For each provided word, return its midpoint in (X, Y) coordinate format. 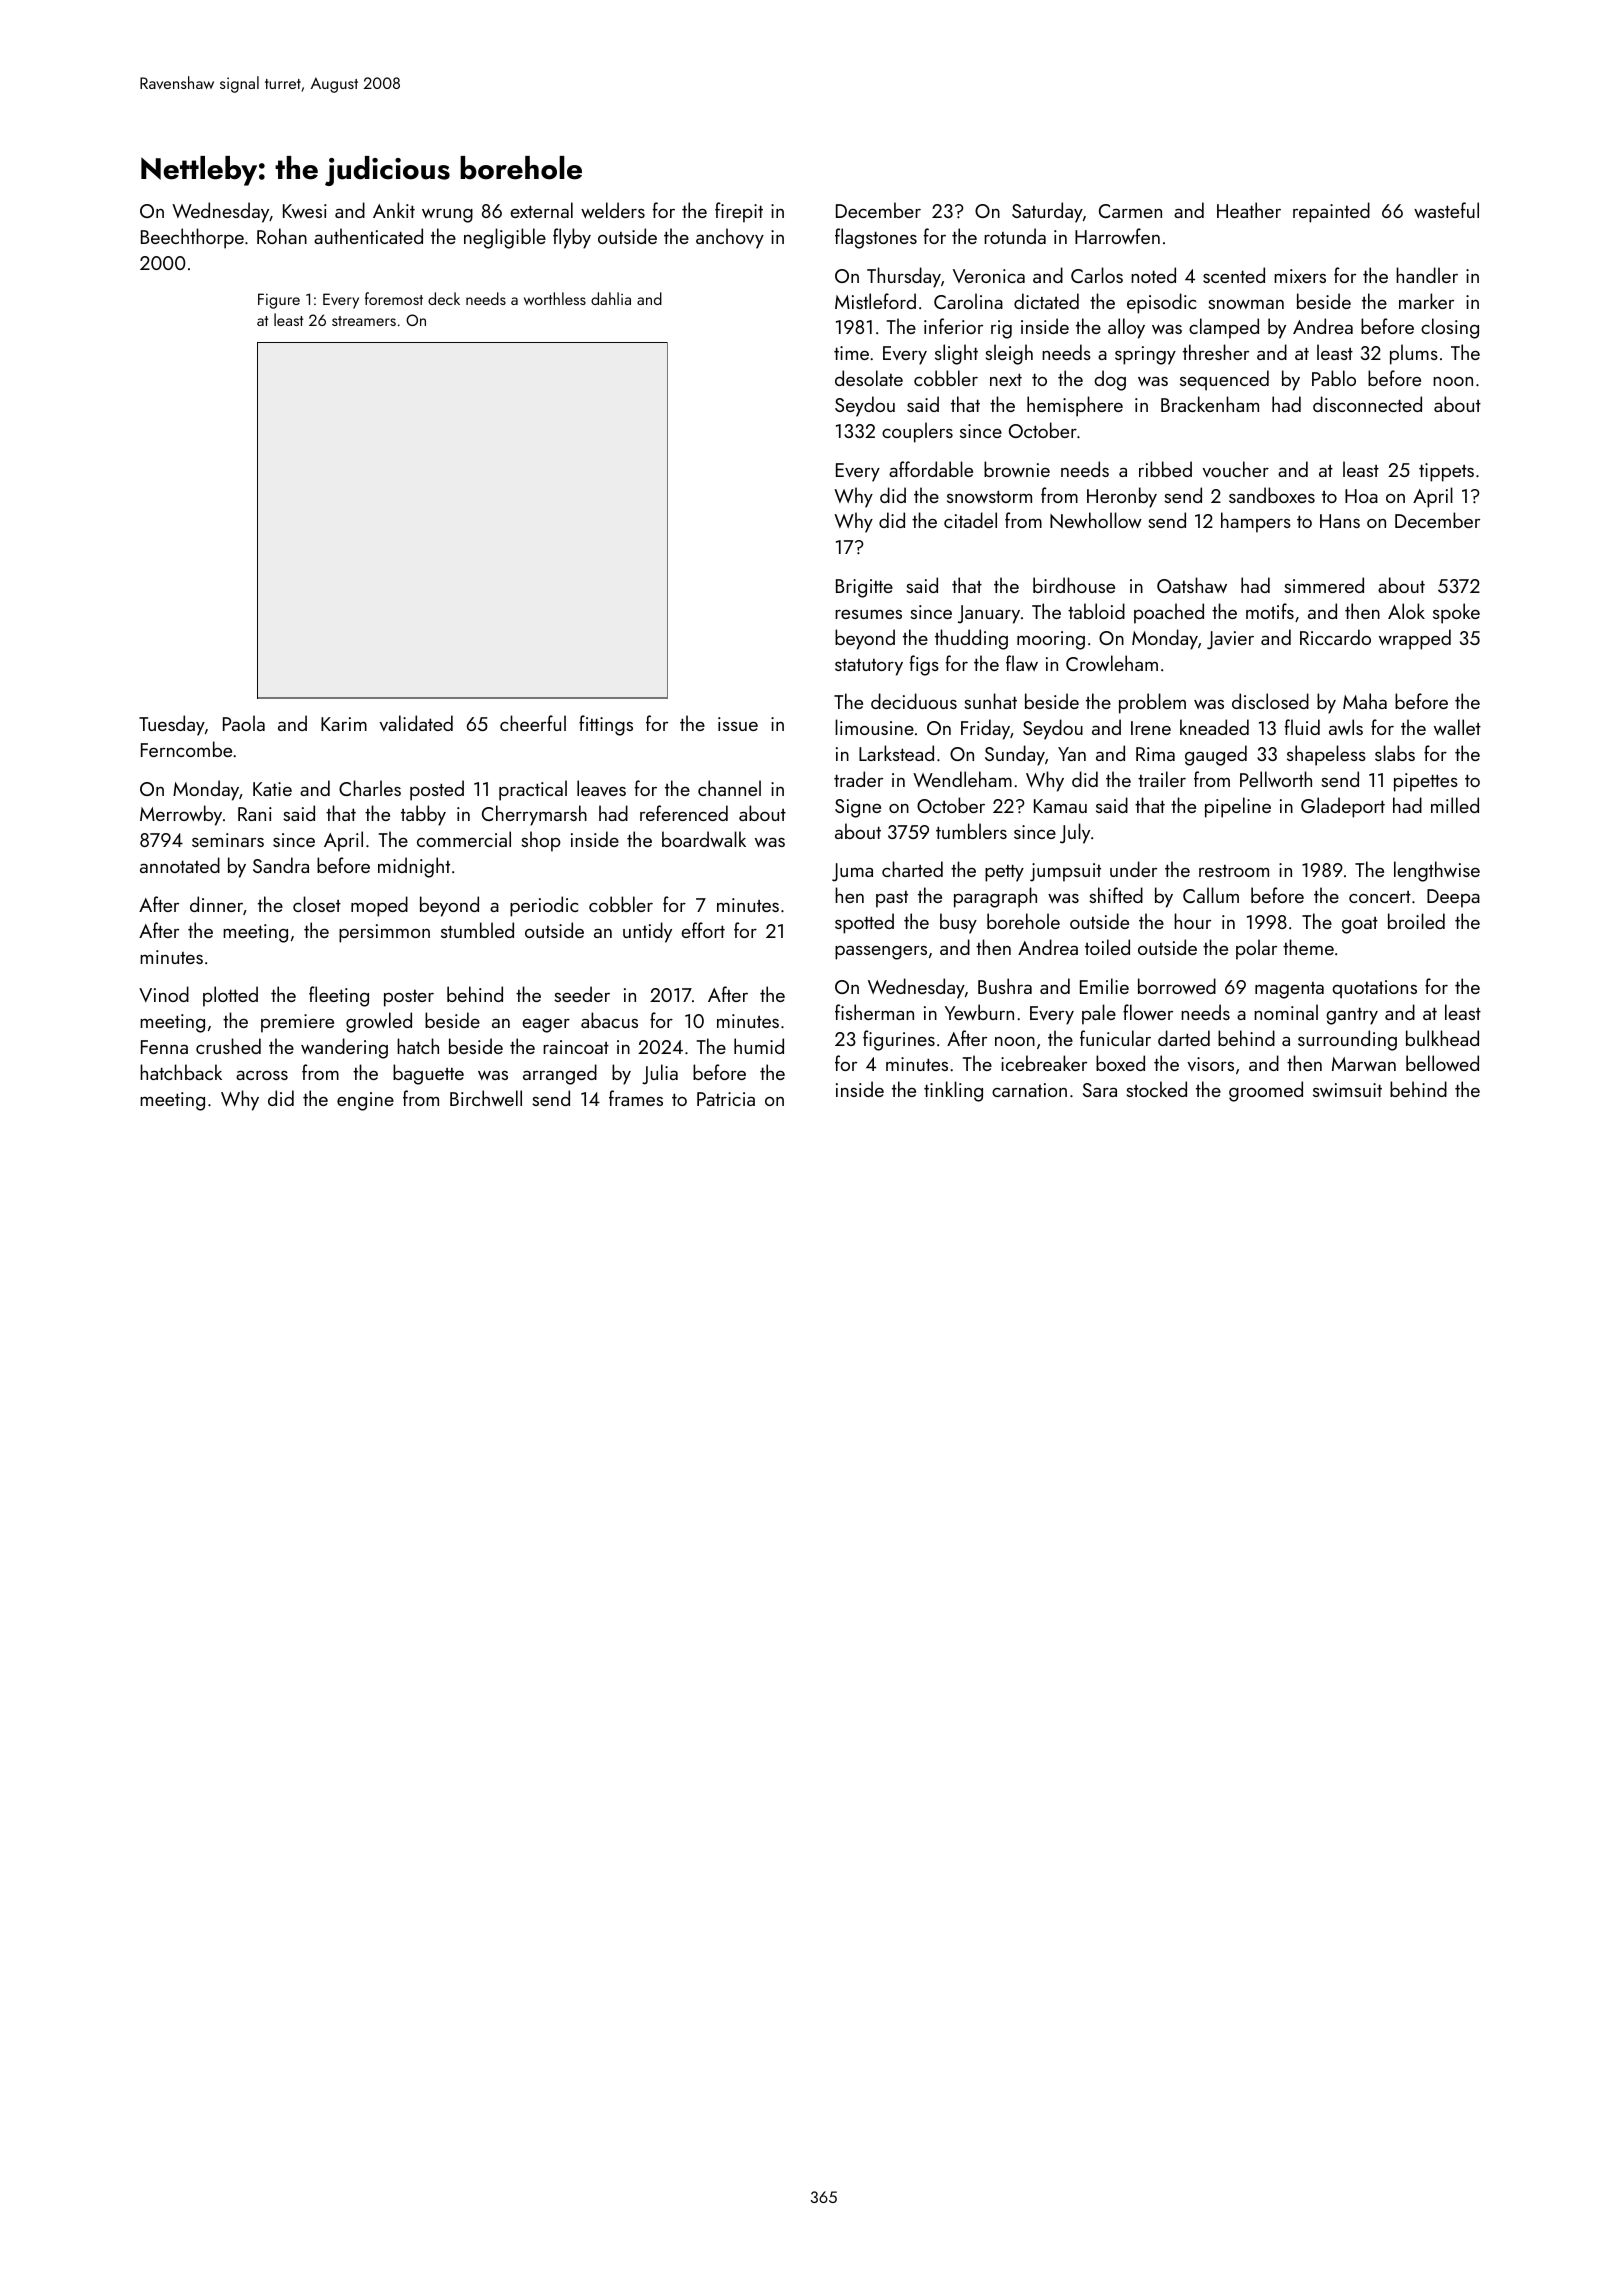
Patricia (726, 1099)
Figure (279, 301)
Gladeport (1343, 807)
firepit (739, 212)
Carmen (1130, 211)
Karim (344, 724)
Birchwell (486, 1098)
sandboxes (1272, 495)
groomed (1266, 1091)
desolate (869, 378)
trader (858, 779)
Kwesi (305, 211)
